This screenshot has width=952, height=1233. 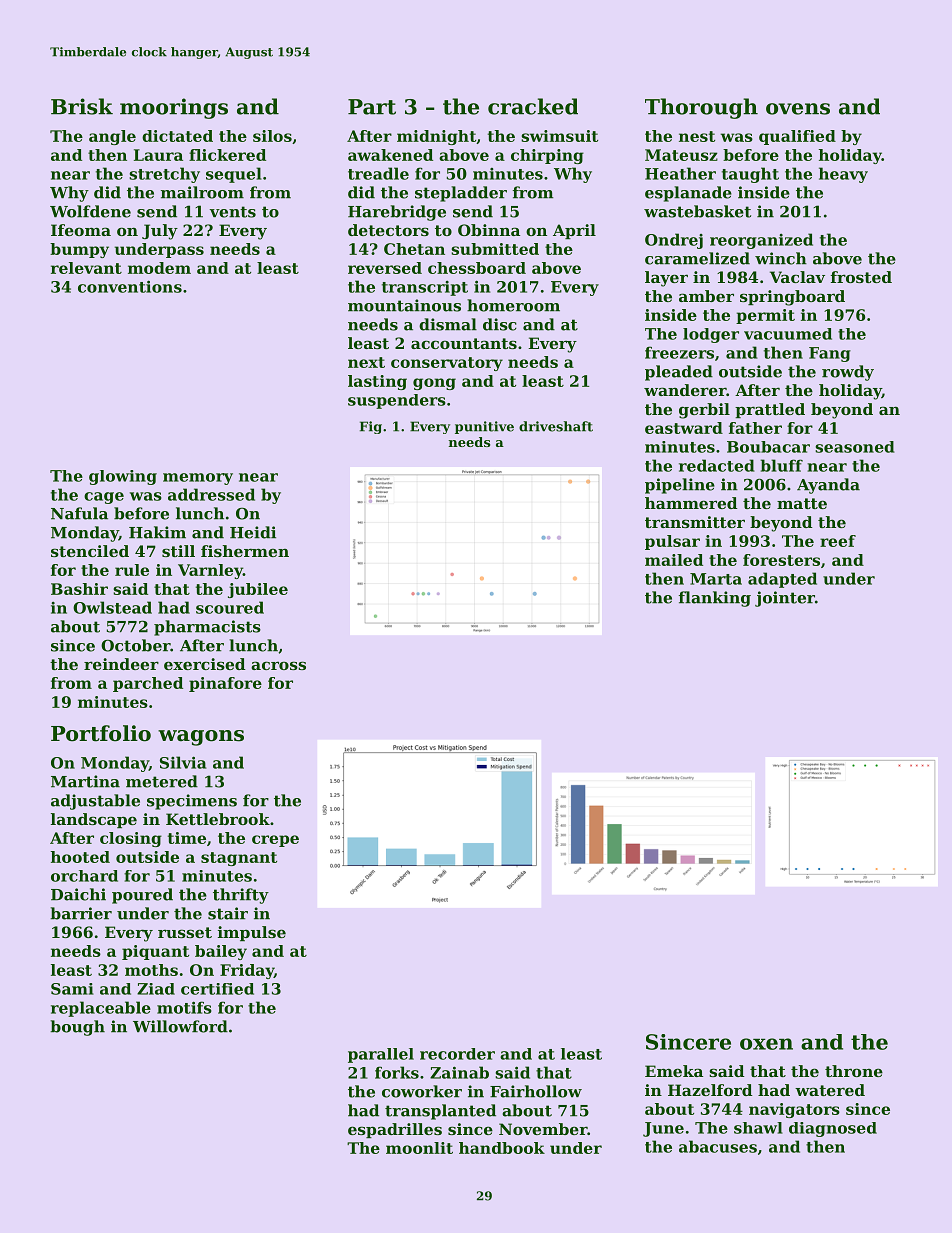 What do you see at coordinates (178, 551) in the screenshot?
I see `still` at bounding box center [178, 551].
